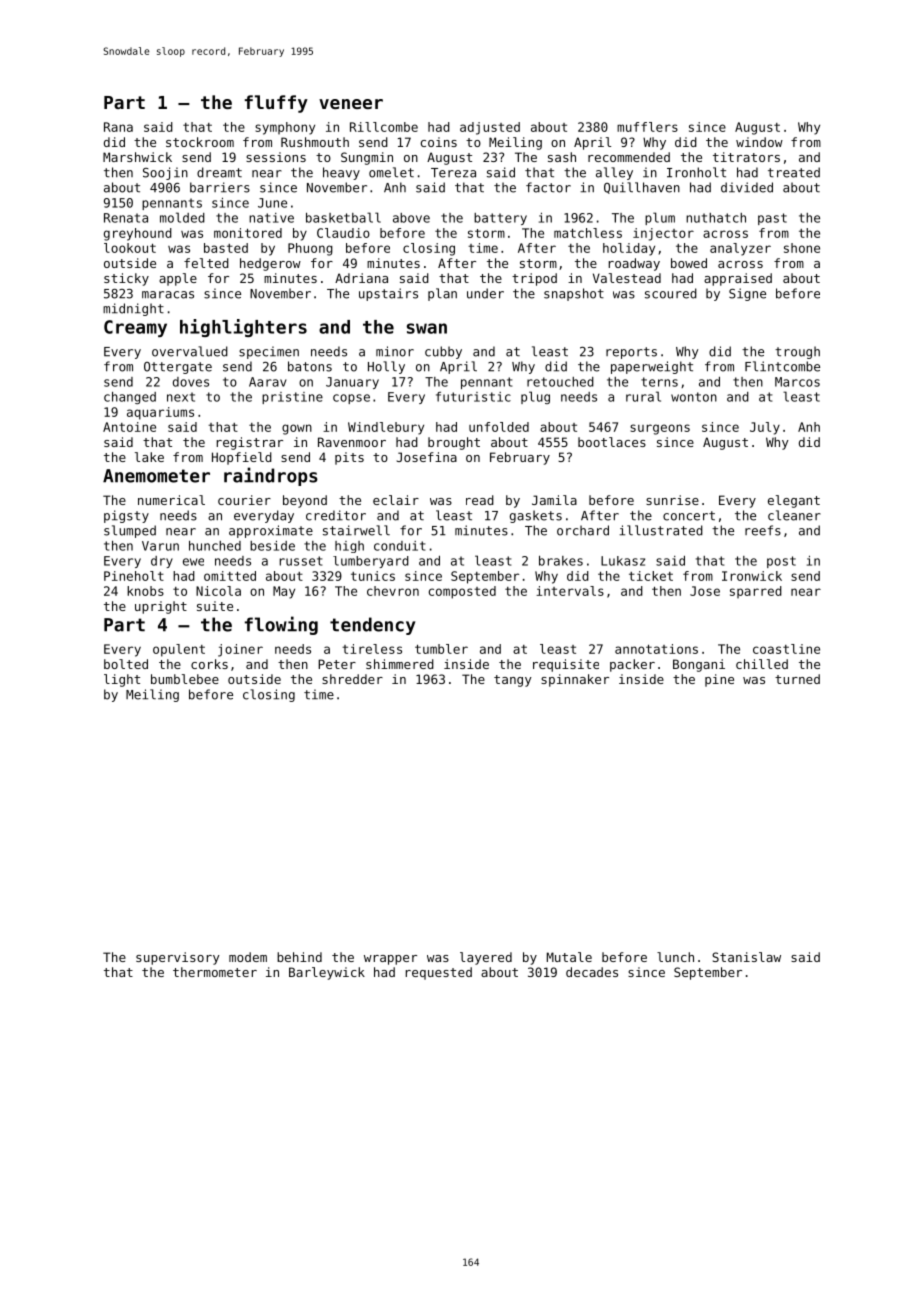 This screenshot has width=924, height=1308. I want to click on veneer, so click(351, 104).
